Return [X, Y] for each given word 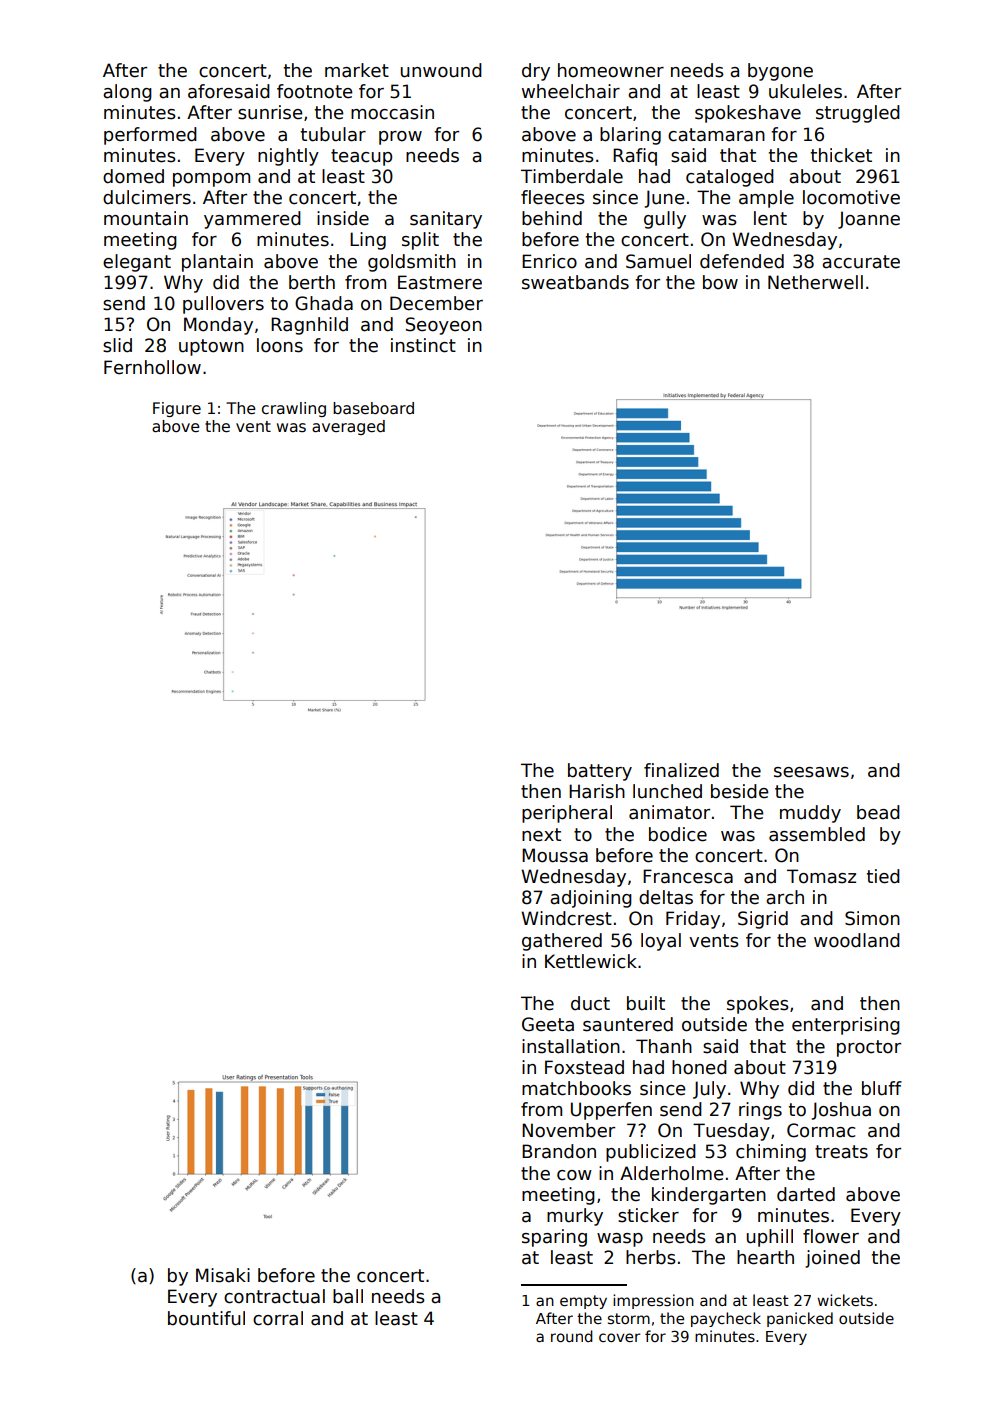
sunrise [270, 112]
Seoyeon [444, 326]
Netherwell [815, 282]
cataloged [730, 178]
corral [278, 1318]
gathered [562, 942]
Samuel [658, 261]
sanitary [446, 220]
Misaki [223, 1275]
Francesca [688, 876]
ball [348, 1296]
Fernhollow [152, 367]
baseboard [373, 408]
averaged [348, 427]
